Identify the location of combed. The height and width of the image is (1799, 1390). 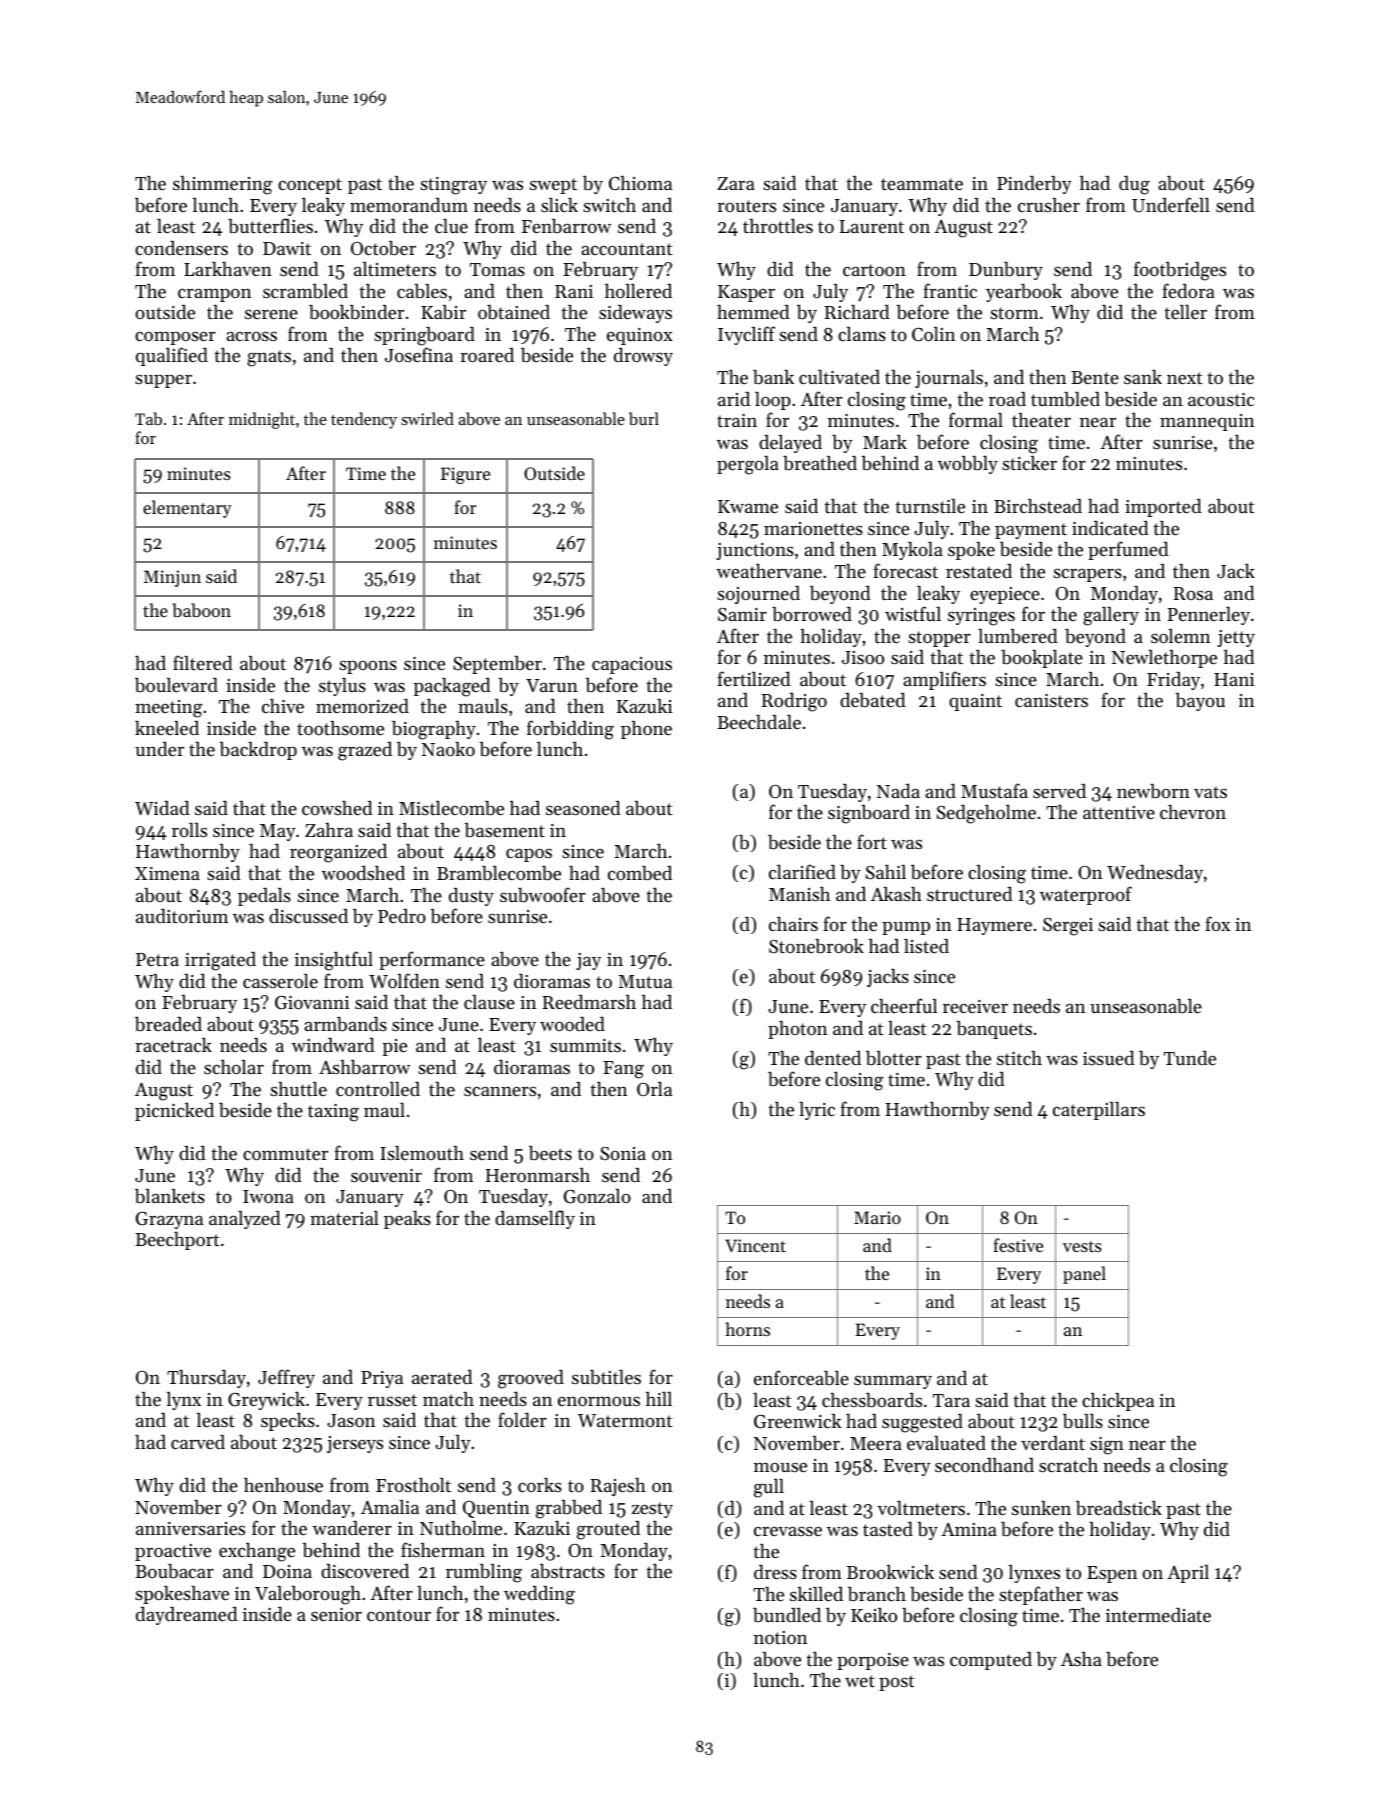
(640, 873).
